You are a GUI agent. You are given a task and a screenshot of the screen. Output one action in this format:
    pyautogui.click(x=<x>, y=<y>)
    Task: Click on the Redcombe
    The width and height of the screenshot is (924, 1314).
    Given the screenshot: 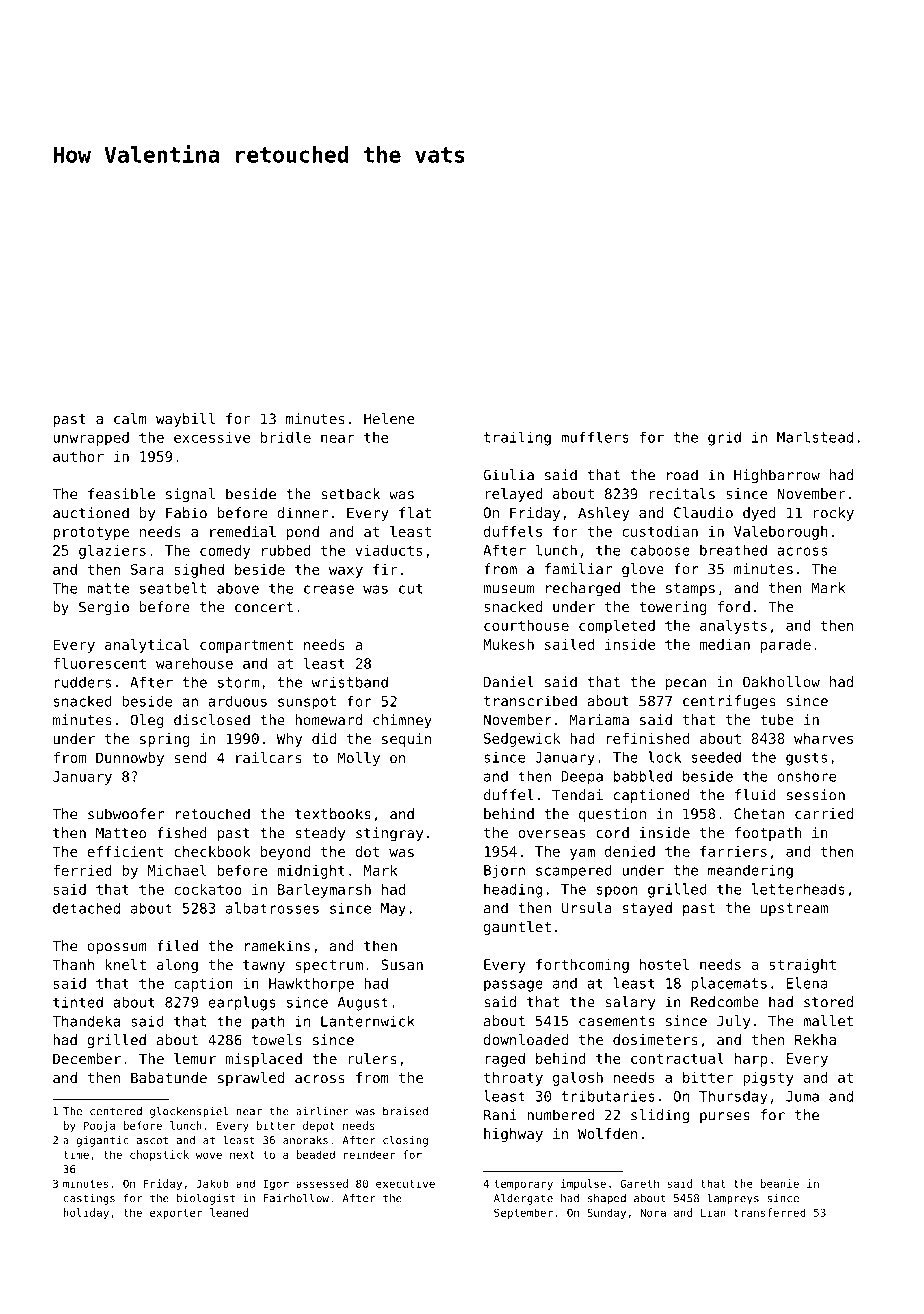 What is the action you would take?
    pyautogui.click(x=725, y=1002)
